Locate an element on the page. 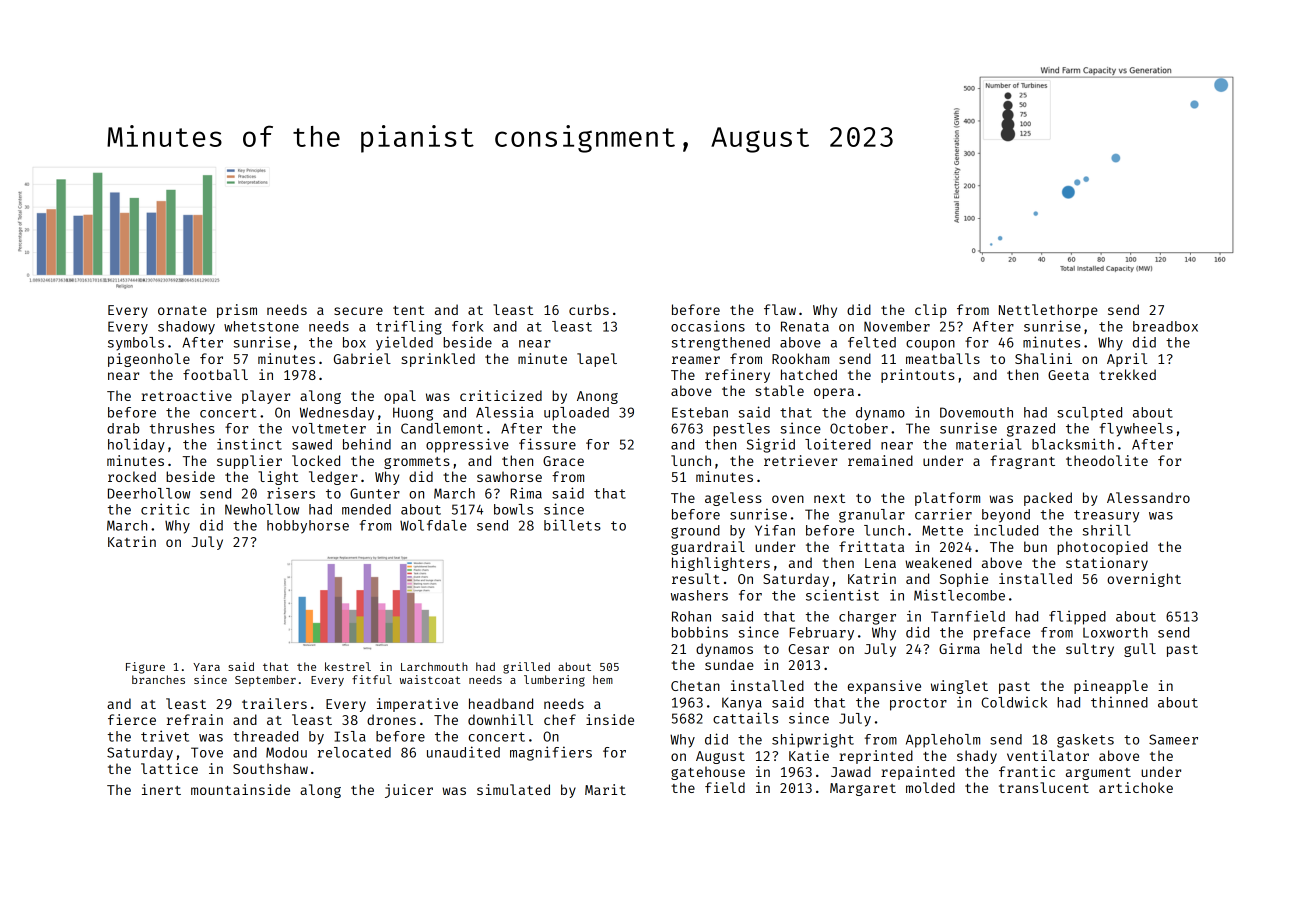 The height and width of the page is (924, 1308). inert is located at coordinates (161, 789).
